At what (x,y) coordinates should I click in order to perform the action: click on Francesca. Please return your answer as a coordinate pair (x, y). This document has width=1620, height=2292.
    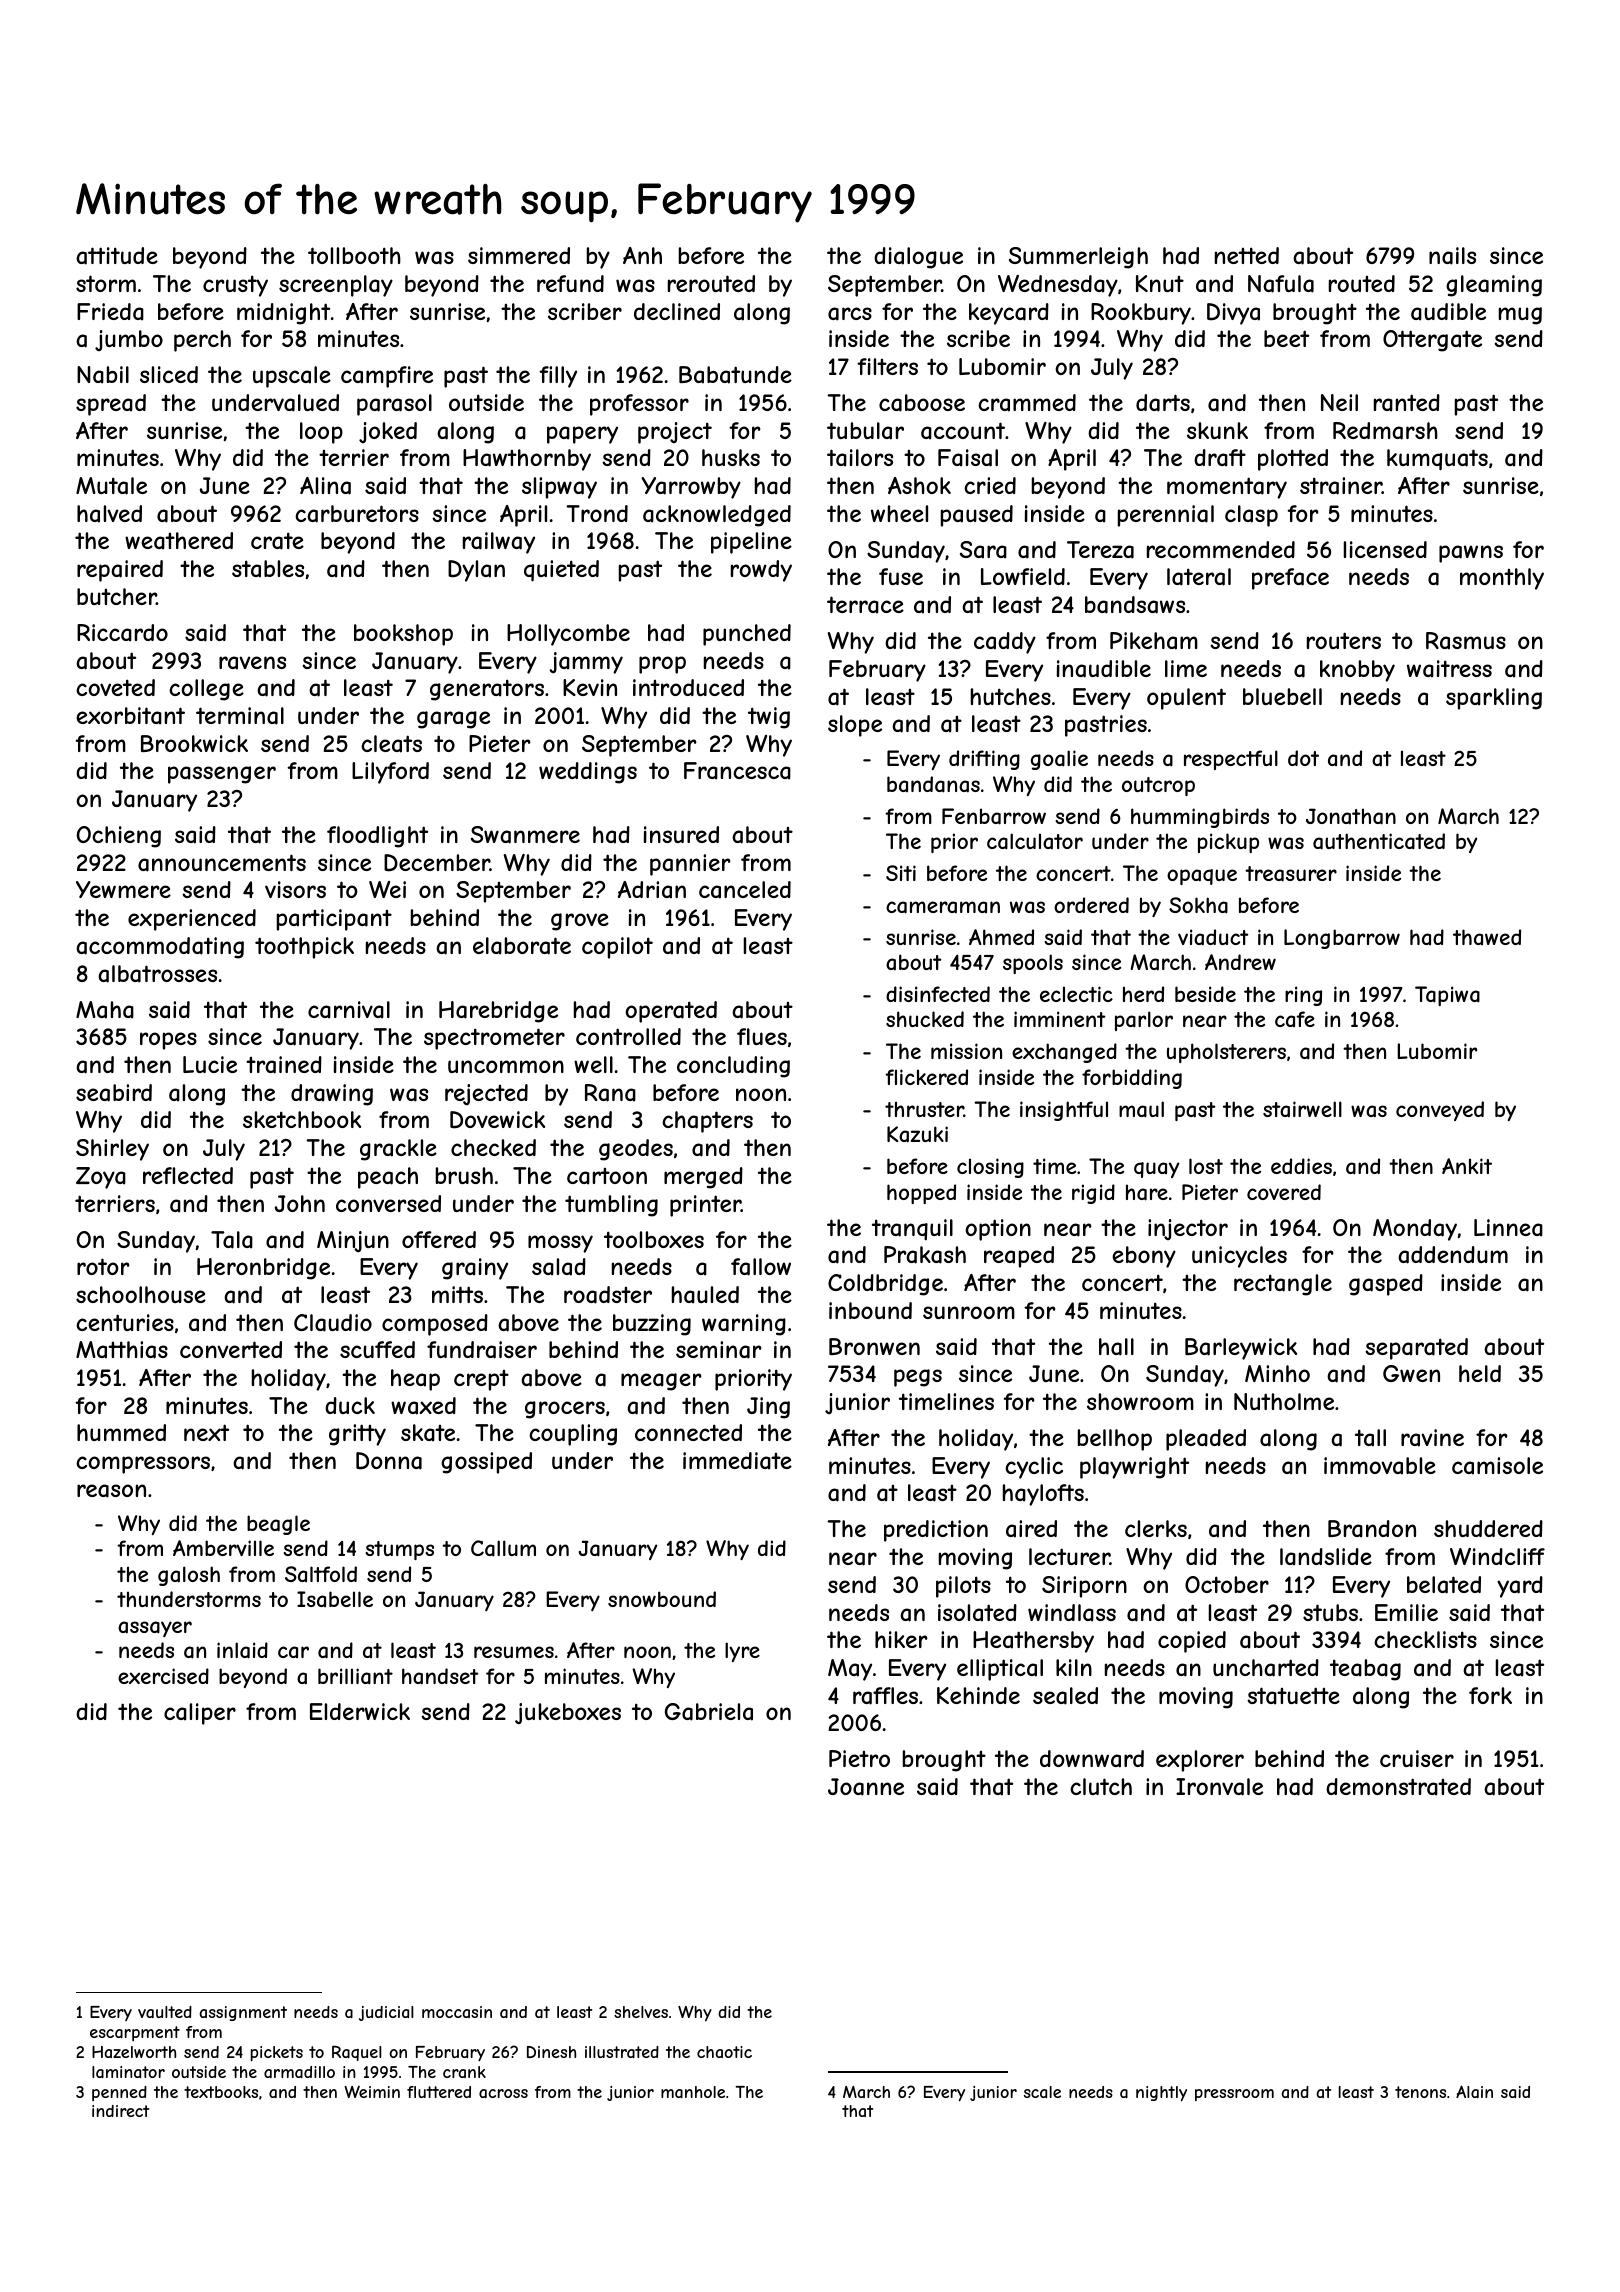
    Looking at the image, I should click on (737, 771).
